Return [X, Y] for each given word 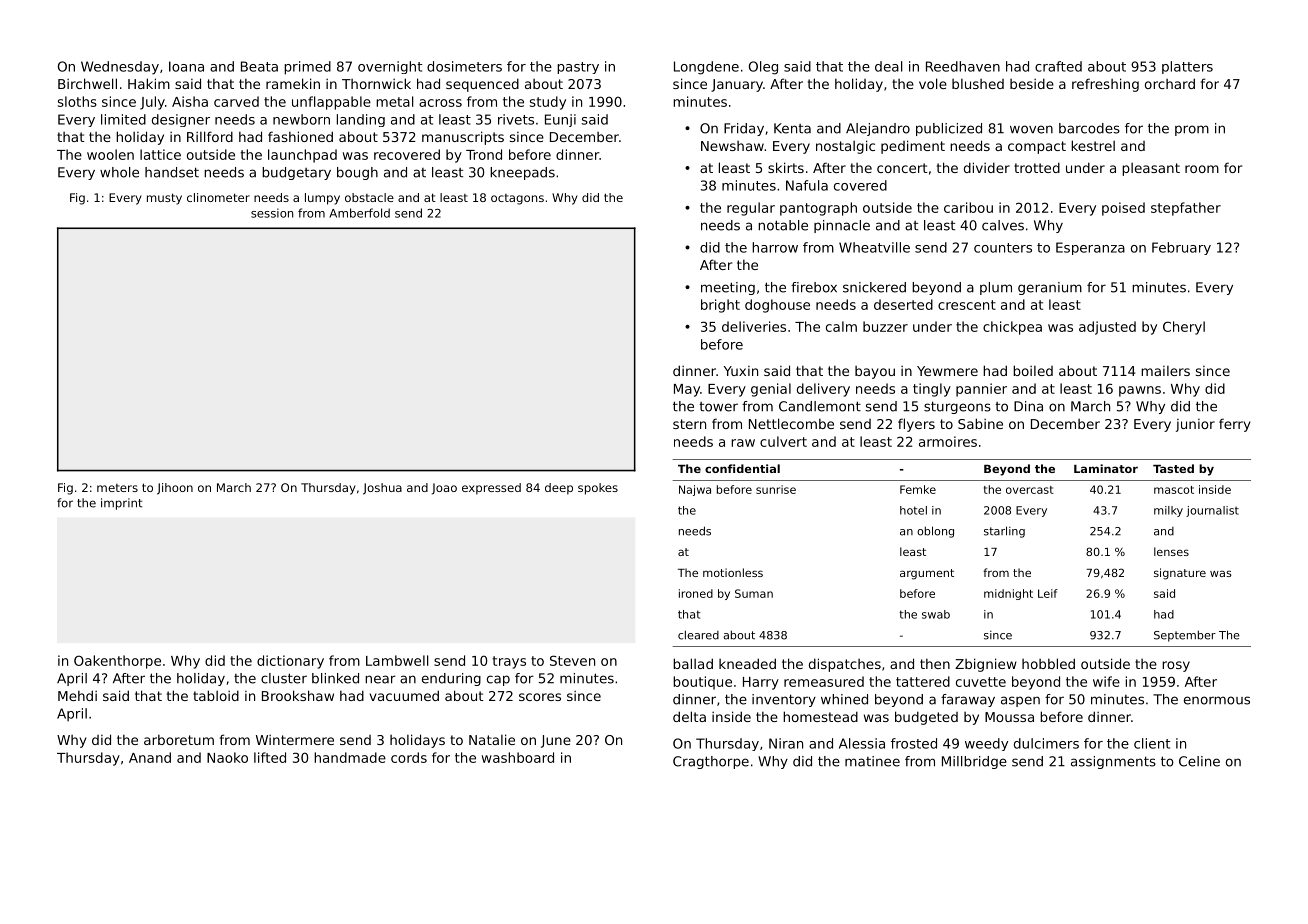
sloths [77, 101]
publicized [949, 129]
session [272, 213]
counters [1003, 248]
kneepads [522, 173]
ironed [696, 593]
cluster [284, 678]
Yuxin [741, 371]
